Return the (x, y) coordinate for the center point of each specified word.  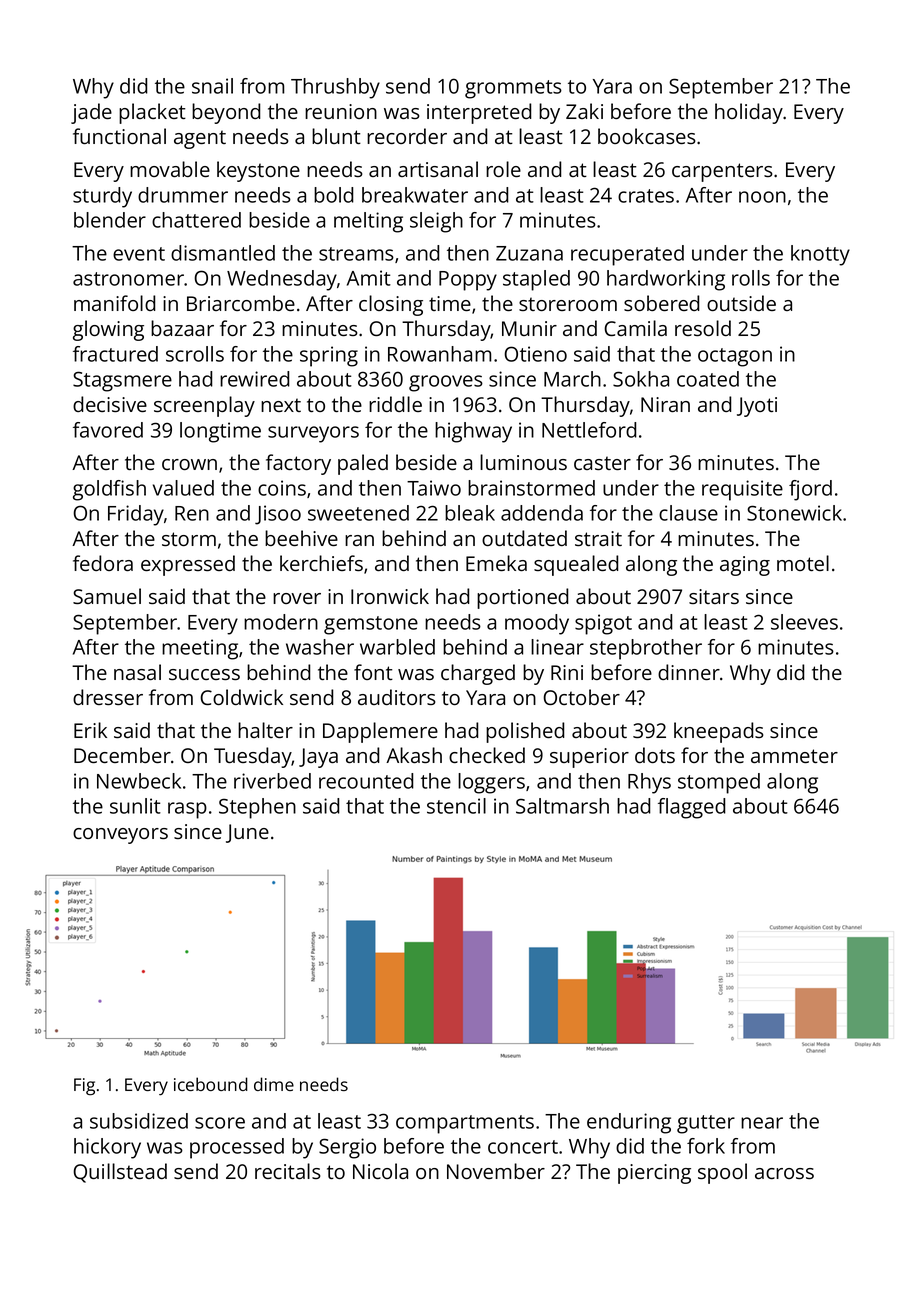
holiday (749, 113)
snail (212, 86)
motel (803, 563)
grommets (513, 89)
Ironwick (390, 596)
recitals (288, 1171)
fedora (103, 563)
